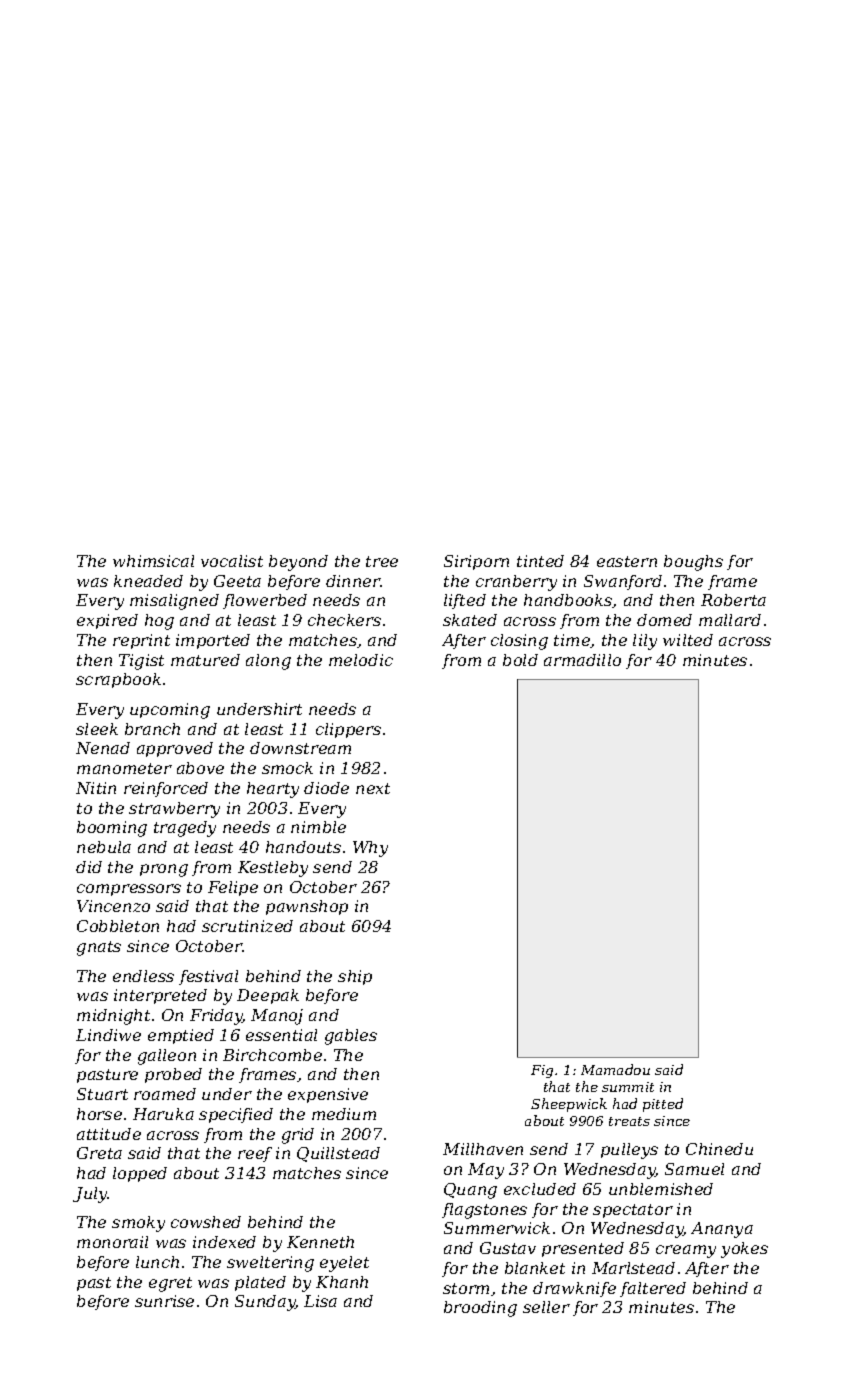  I want to click on sunrise, so click(164, 1301).
